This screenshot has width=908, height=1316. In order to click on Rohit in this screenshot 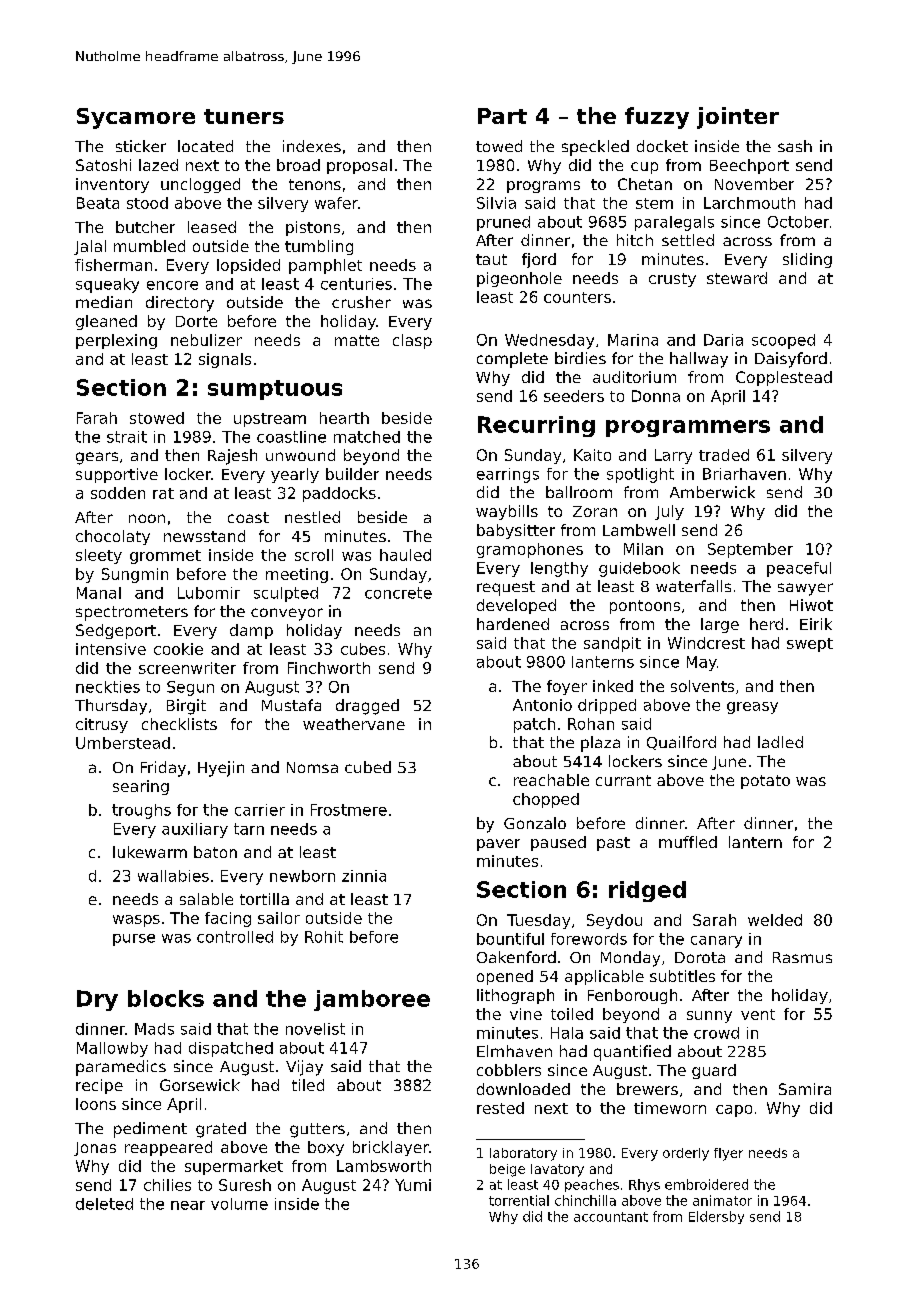, I will do `click(324, 937)`.
